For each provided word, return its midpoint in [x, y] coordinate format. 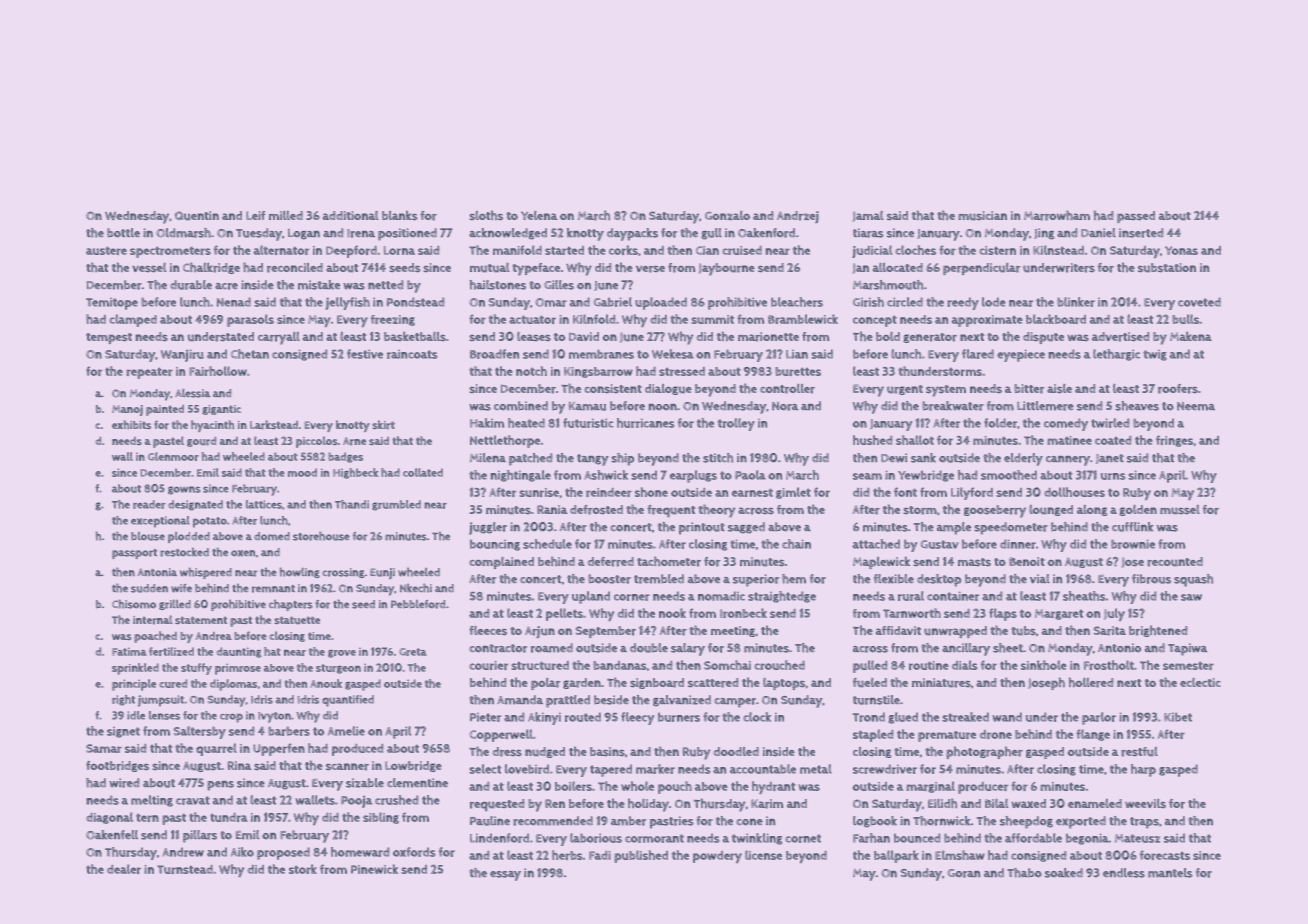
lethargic [1116, 355]
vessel [149, 267]
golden [1138, 510]
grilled [175, 604]
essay [505, 876]
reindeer [609, 492]
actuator [532, 320]
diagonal [109, 818]
